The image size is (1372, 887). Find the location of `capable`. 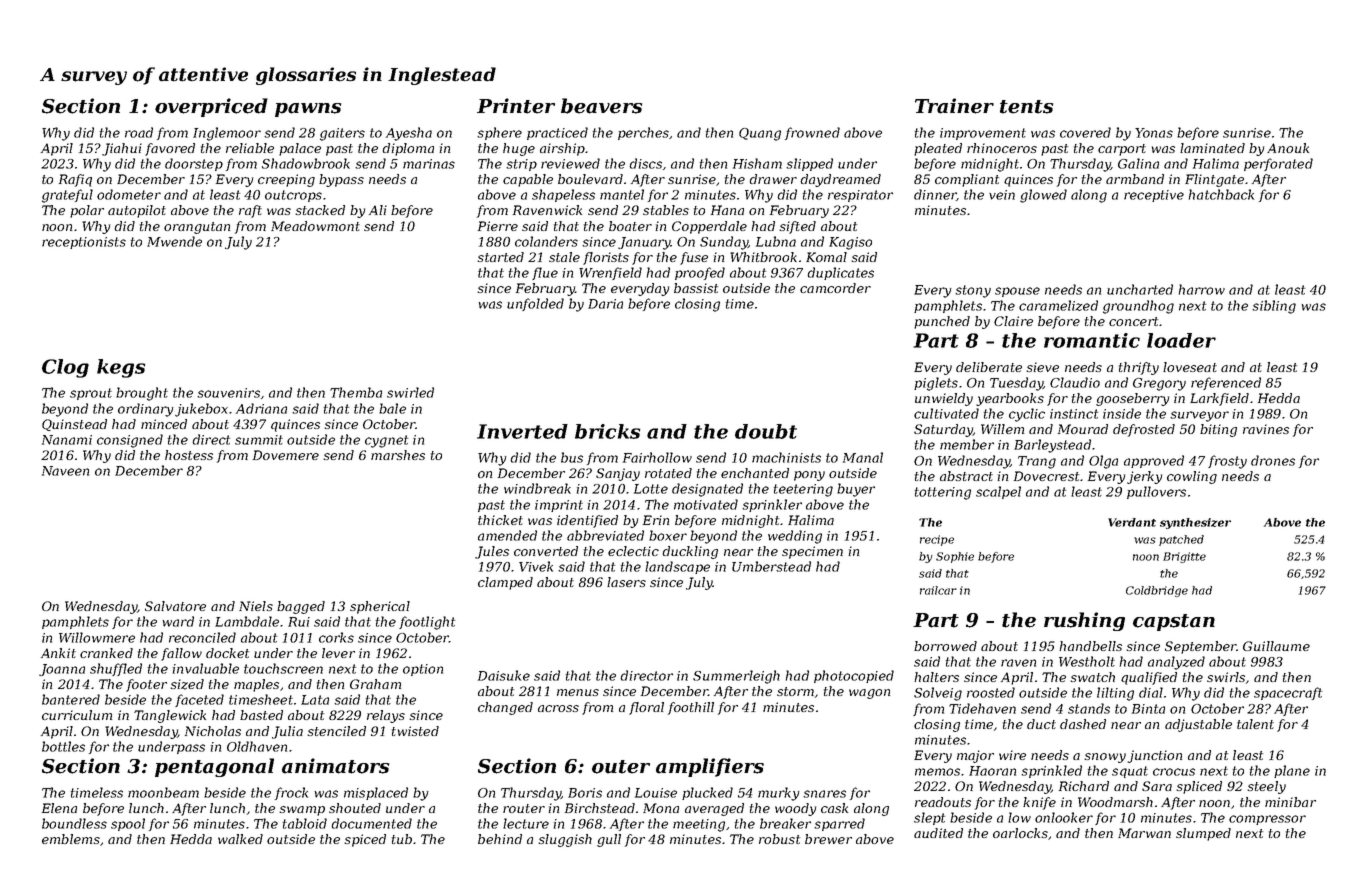

capable is located at coordinates (528, 180).
